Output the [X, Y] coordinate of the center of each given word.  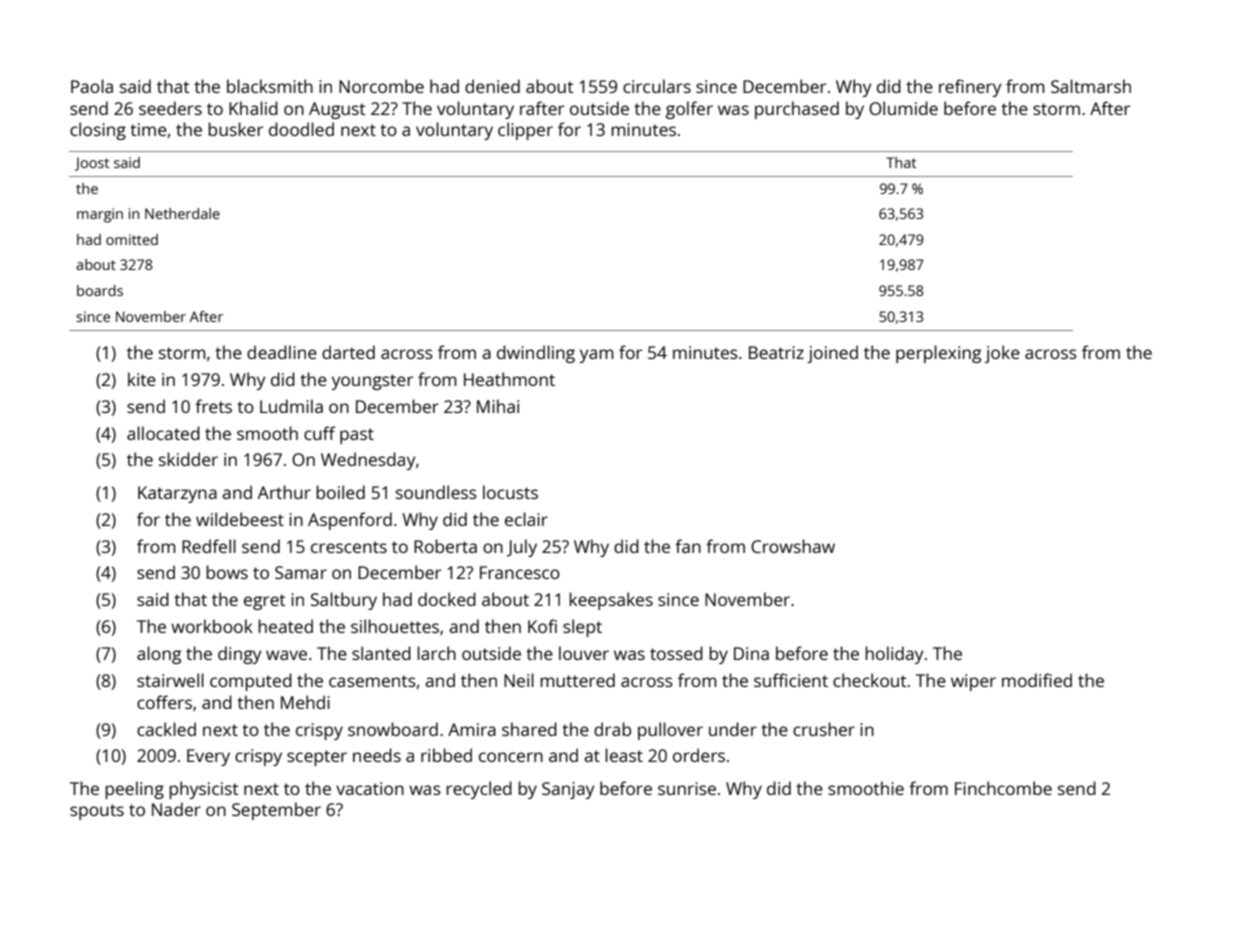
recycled [479, 790]
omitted [132, 239]
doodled [301, 129]
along [159, 655]
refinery [970, 88]
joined [832, 354]
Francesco [520, 572]
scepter [317, 758]
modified [1037, 680]
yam [596, 356]
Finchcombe [1003, 788]
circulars [657, 86]
